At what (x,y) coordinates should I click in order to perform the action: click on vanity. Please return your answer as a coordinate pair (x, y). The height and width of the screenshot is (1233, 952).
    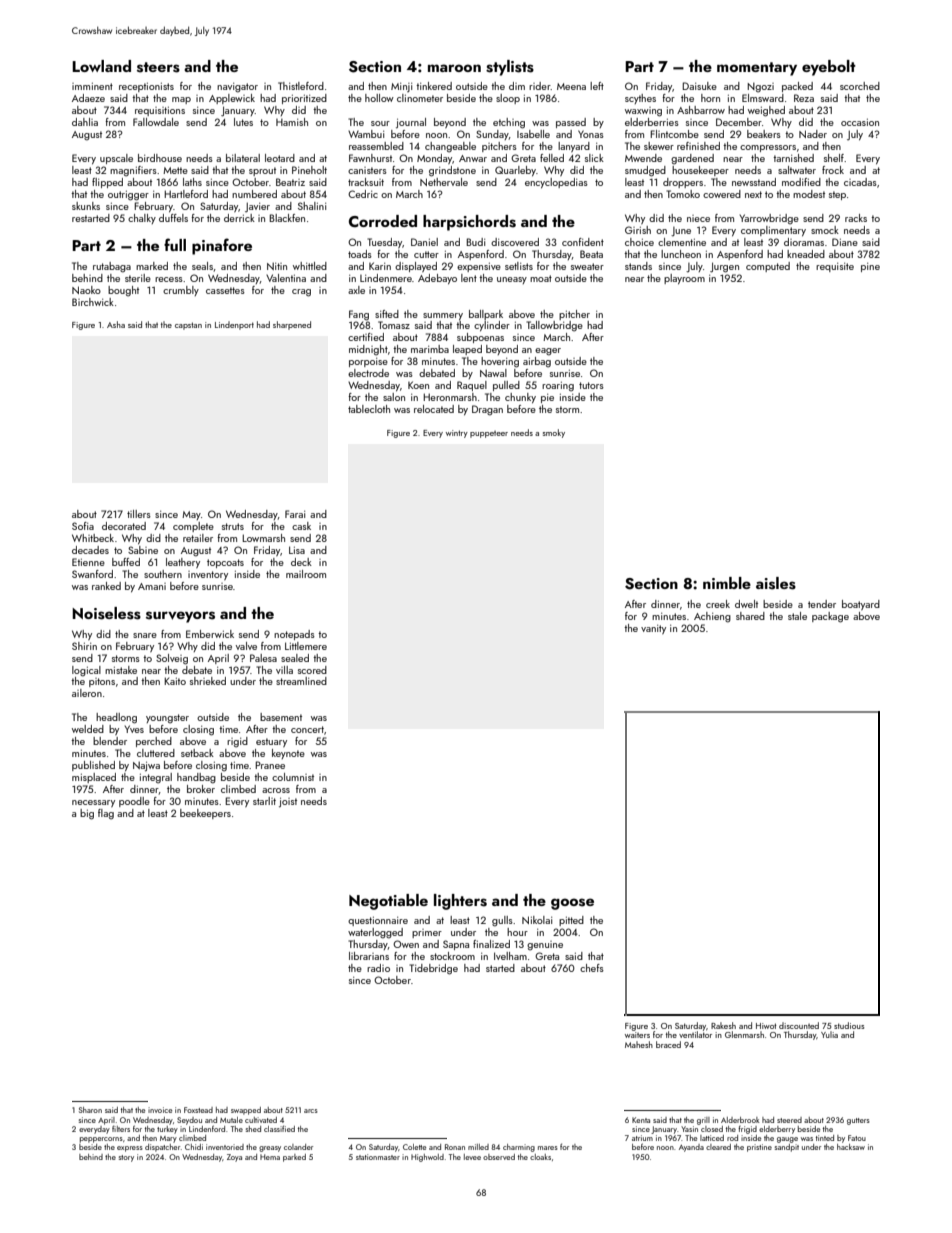
    Looking at the image, I should click on (653, 629).
